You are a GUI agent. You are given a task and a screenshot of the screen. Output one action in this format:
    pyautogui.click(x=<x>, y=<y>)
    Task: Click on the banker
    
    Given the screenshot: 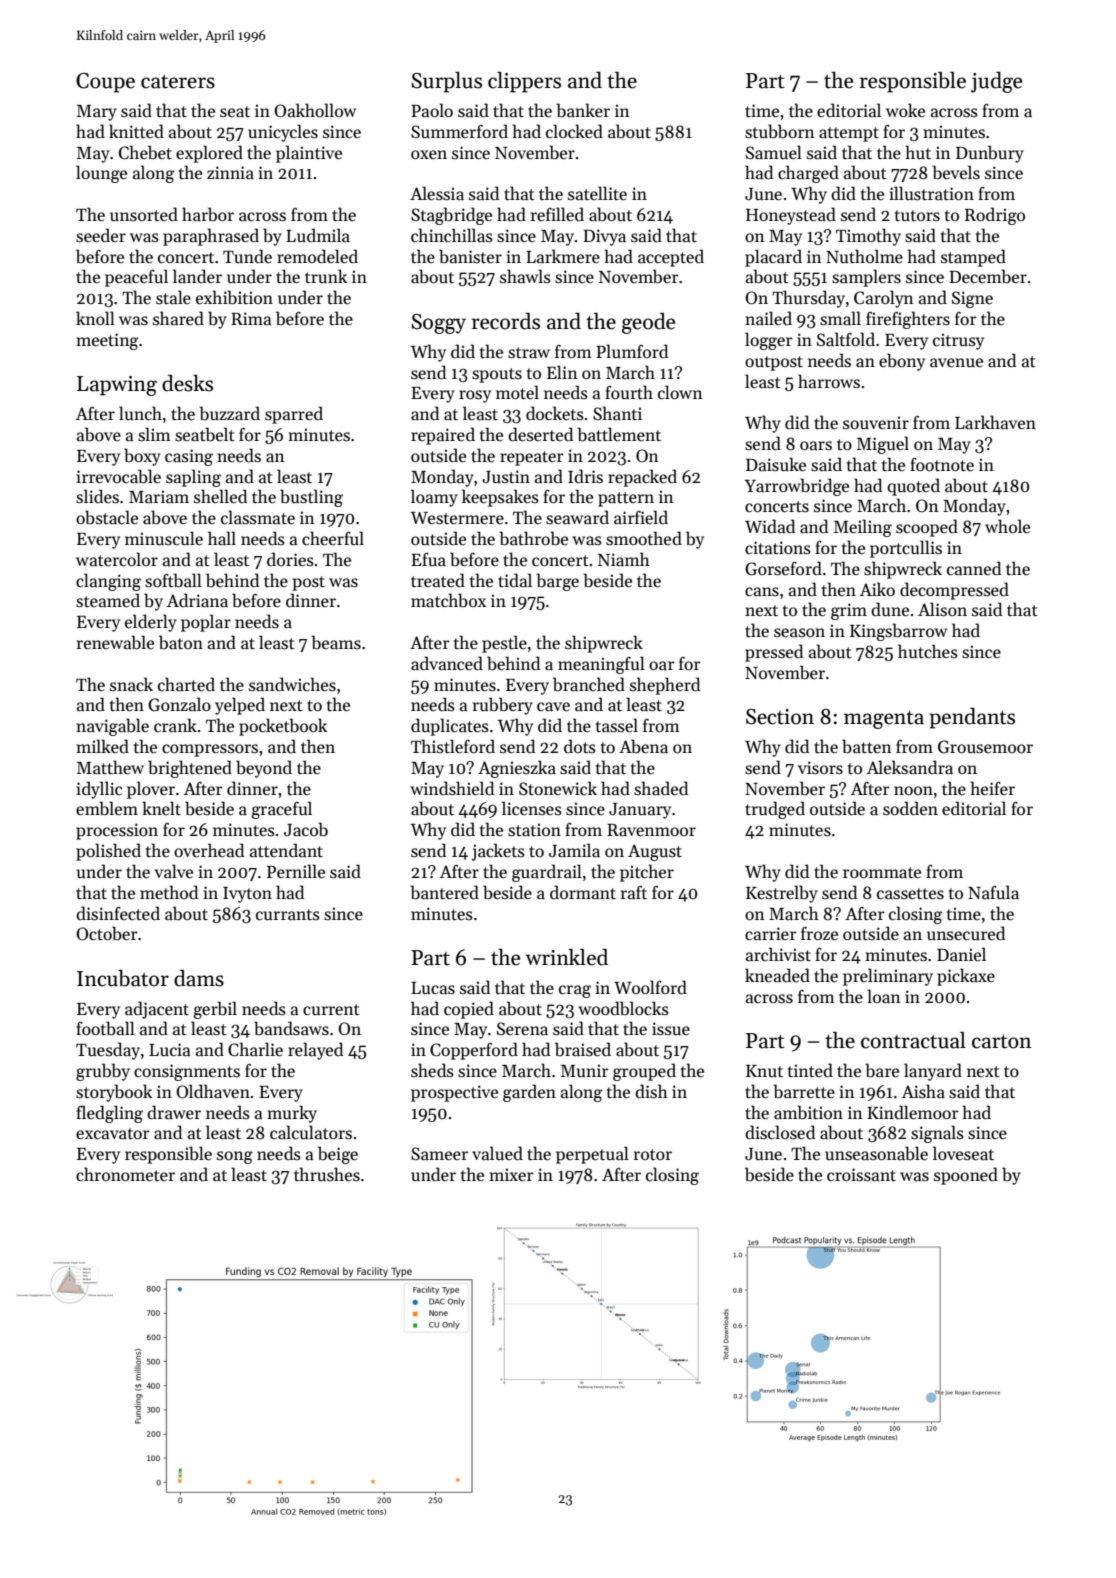 What is the action you would take?
    pyautogui.click(x=583, y=110)
